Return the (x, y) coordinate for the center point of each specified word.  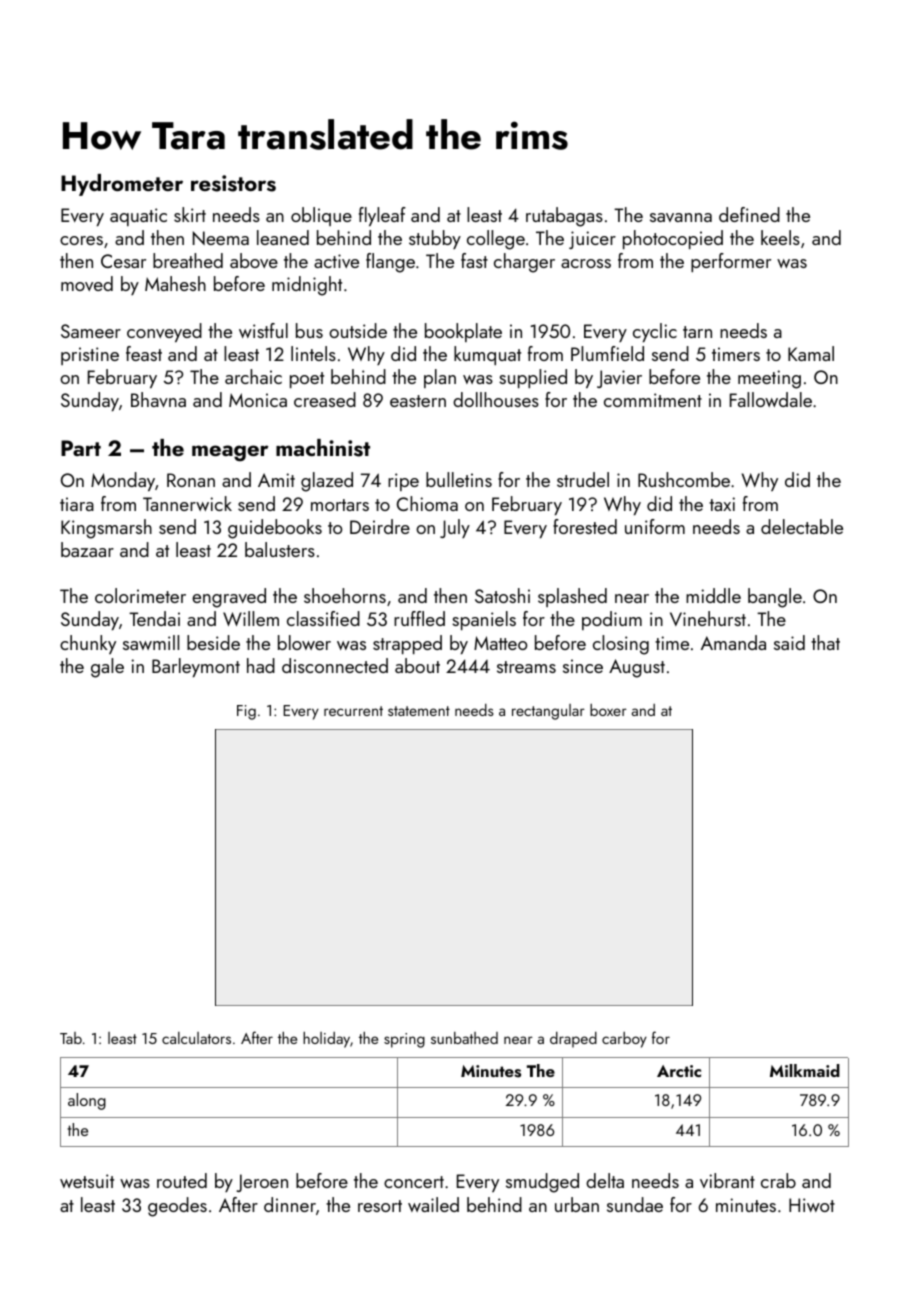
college (496, 240)
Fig (246, 712)
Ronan (191, 480)
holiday (326, 1040)
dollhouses (496, 399)
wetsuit (87, 1181)
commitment (653, 400)
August (637, 668)
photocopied (673, 239)
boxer (608, 710)
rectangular (548, 712)
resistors (233, 183)
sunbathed (464, 1038)
